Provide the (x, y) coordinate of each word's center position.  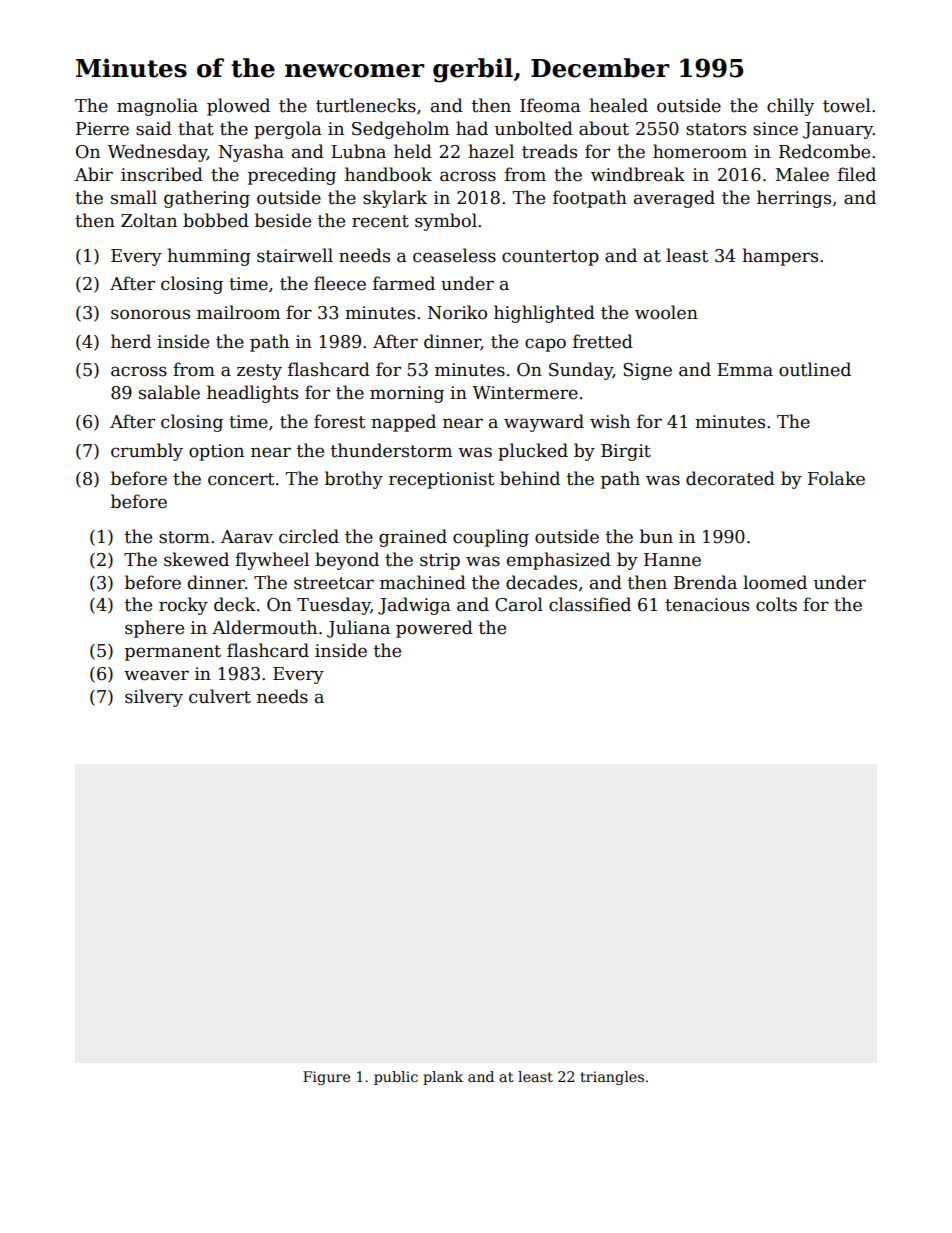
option (216, 452)
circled (309, 536)
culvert (220, 696)
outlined (815, 369)
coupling (491, 538)
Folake (836, 478)
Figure (326, 1078)
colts (776, 604)
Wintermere (525, 393)
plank (443, 1078)
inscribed (162, 174)
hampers (780, 257)
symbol (446, 222)
